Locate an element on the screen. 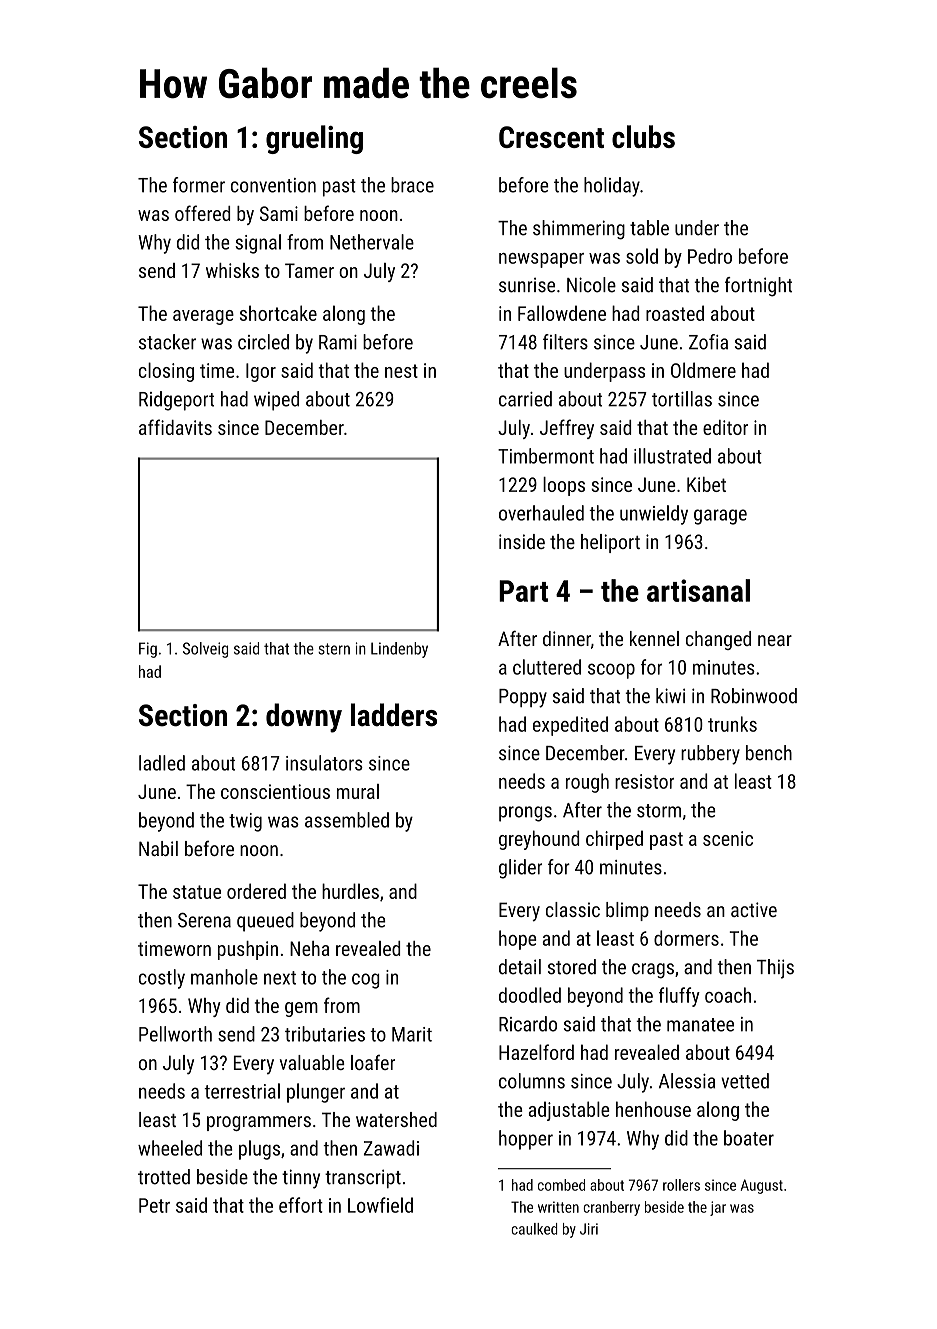  Solveig is located at coordinates (205, 650).
